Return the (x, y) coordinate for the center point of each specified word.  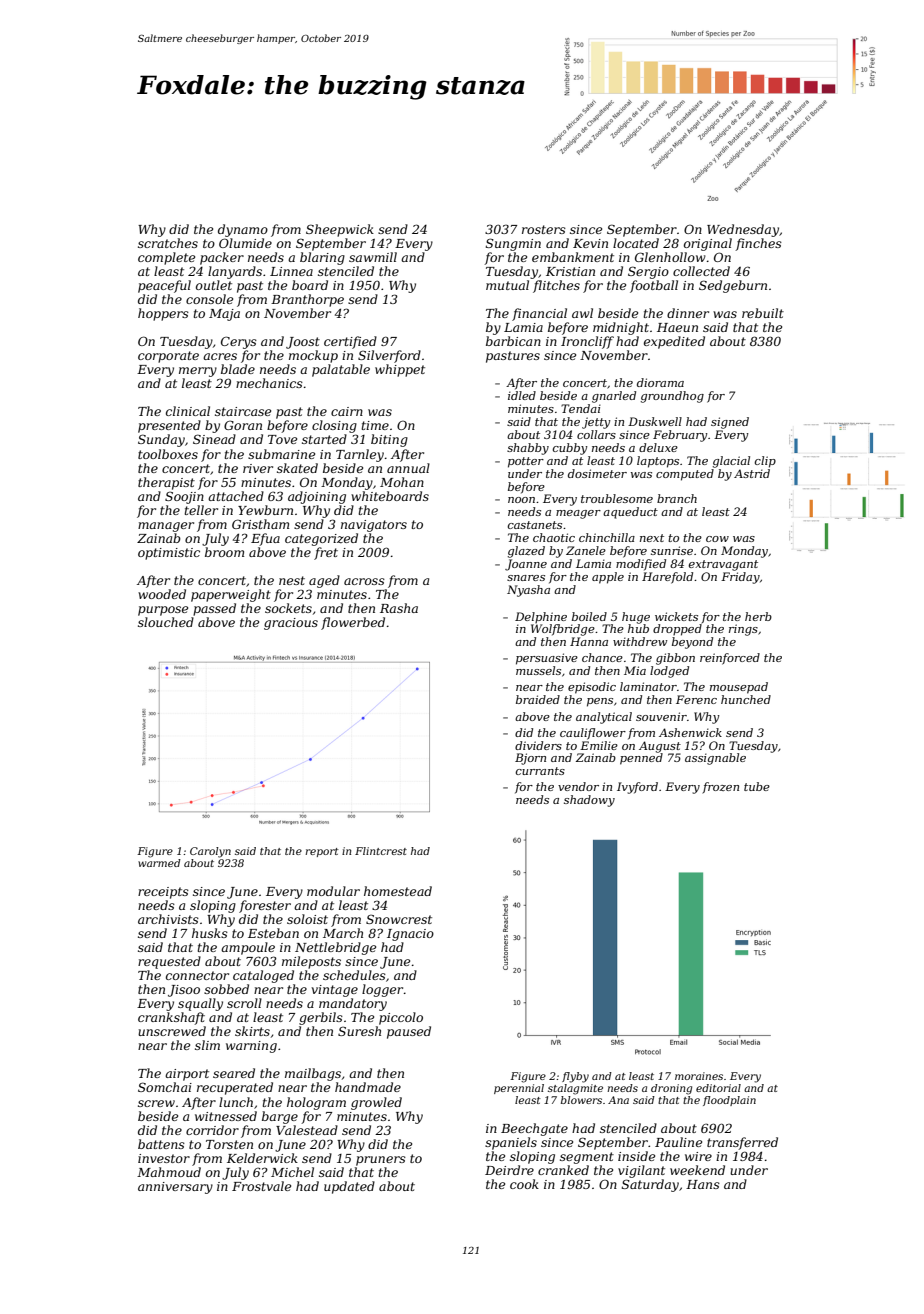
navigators (374, 526)
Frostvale (261, 1186)
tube (757, 786)
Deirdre (509, 1170)
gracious (291, 624)
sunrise (672, 550)
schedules (354, 975)
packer (222, 258)
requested (169, 962)
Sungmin (513, 244)
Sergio (648, 272)
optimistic (169, 554)
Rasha (399, 608)
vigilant (641, 1171)
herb (758, 616)
